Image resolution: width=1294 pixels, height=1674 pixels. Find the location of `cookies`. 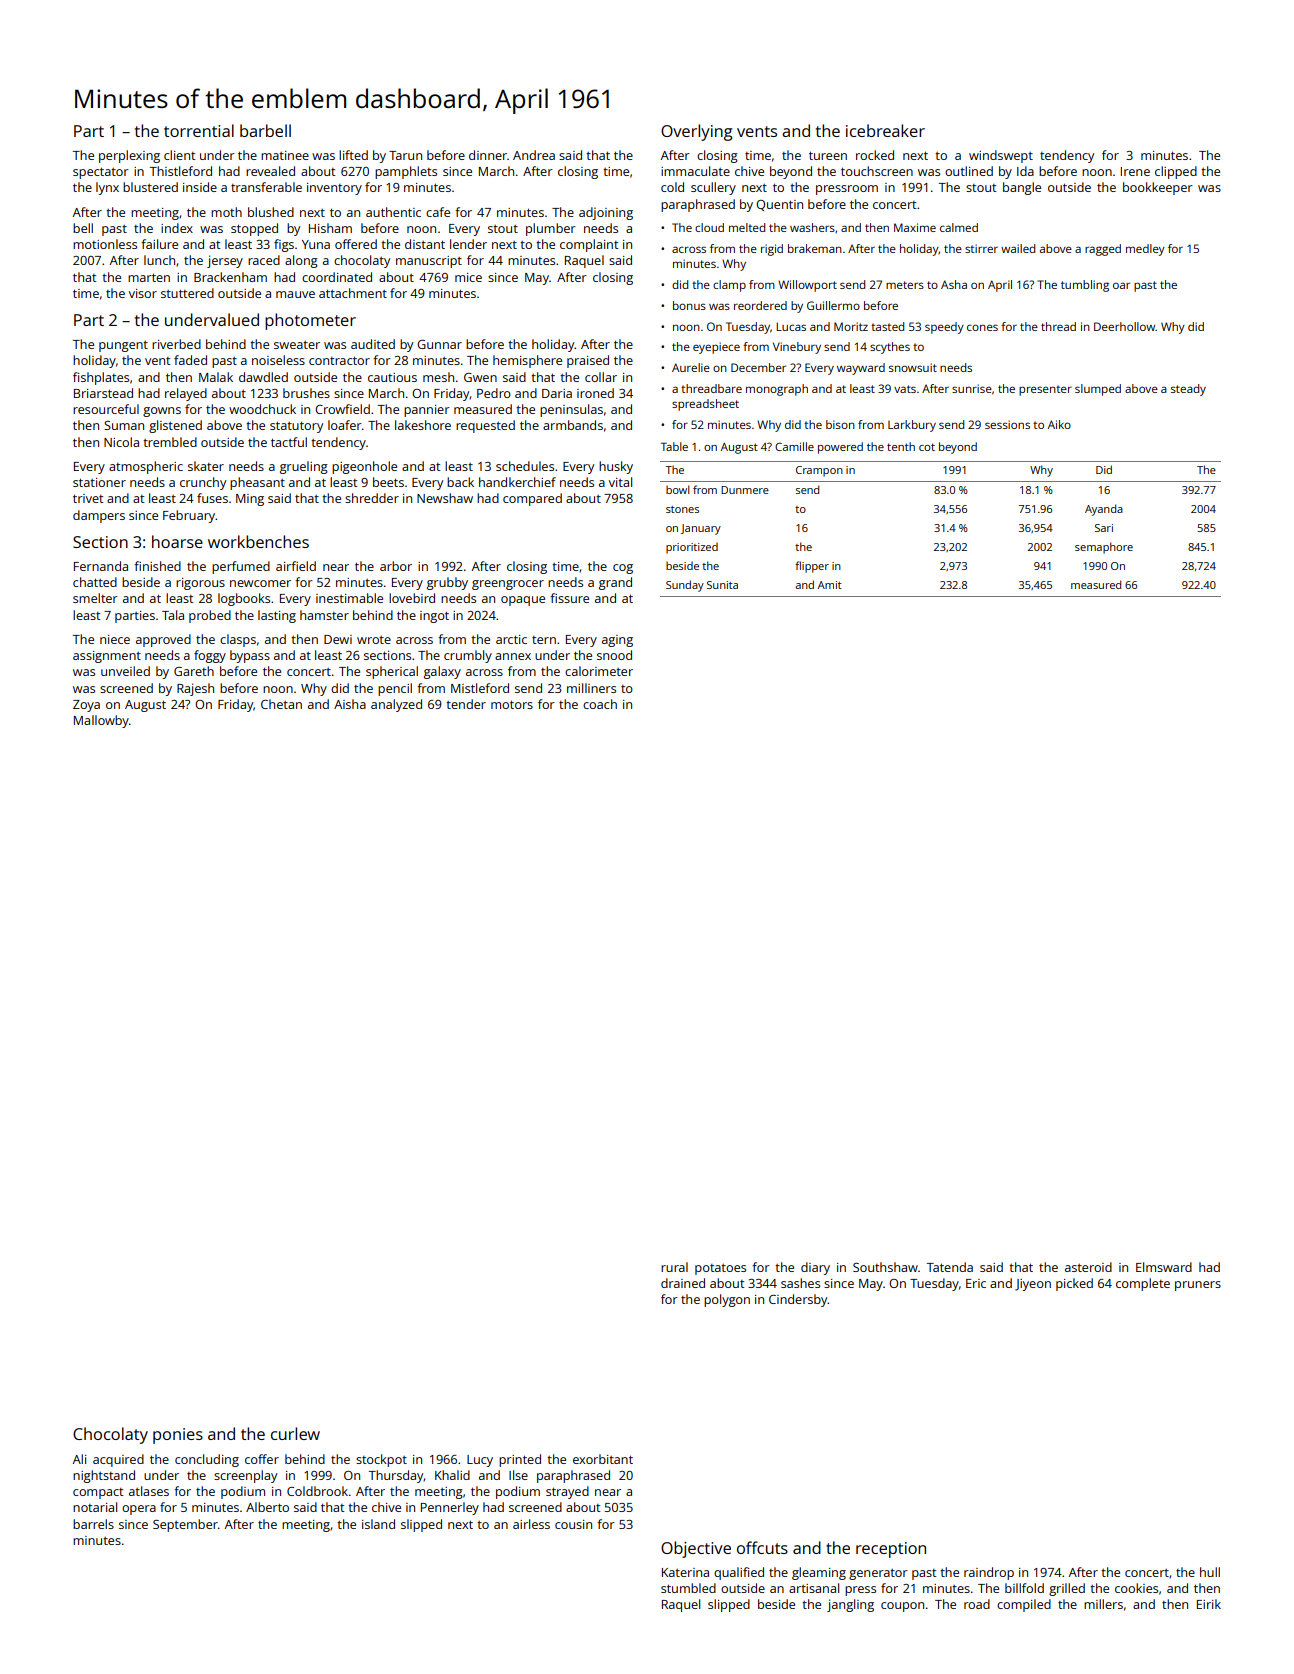

cookies is located at coordinates (1136, 1588).
